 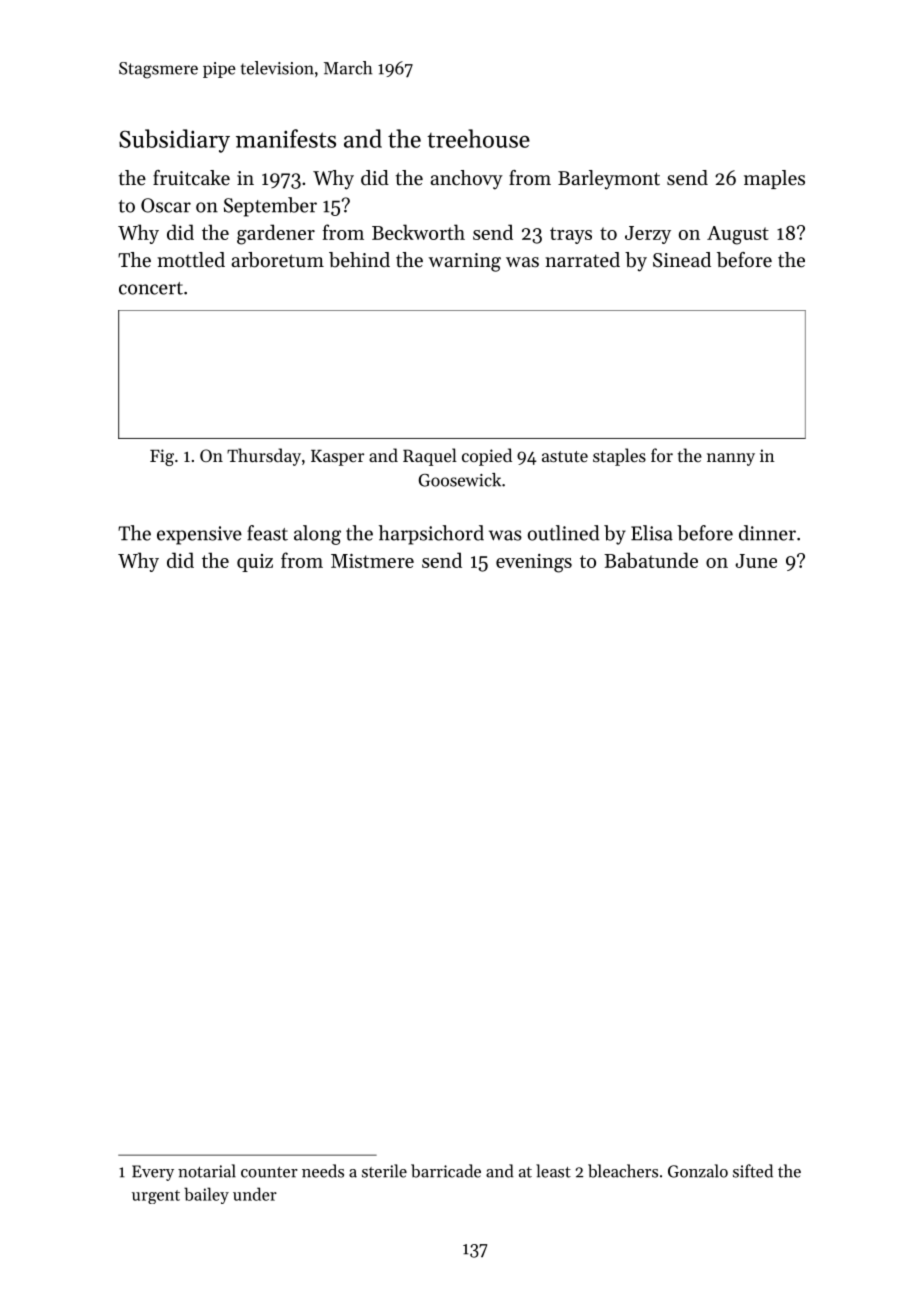 What do you see at coordinates (582, 260) in the image?
I see `narrated` at bounding box center [582, 260].
